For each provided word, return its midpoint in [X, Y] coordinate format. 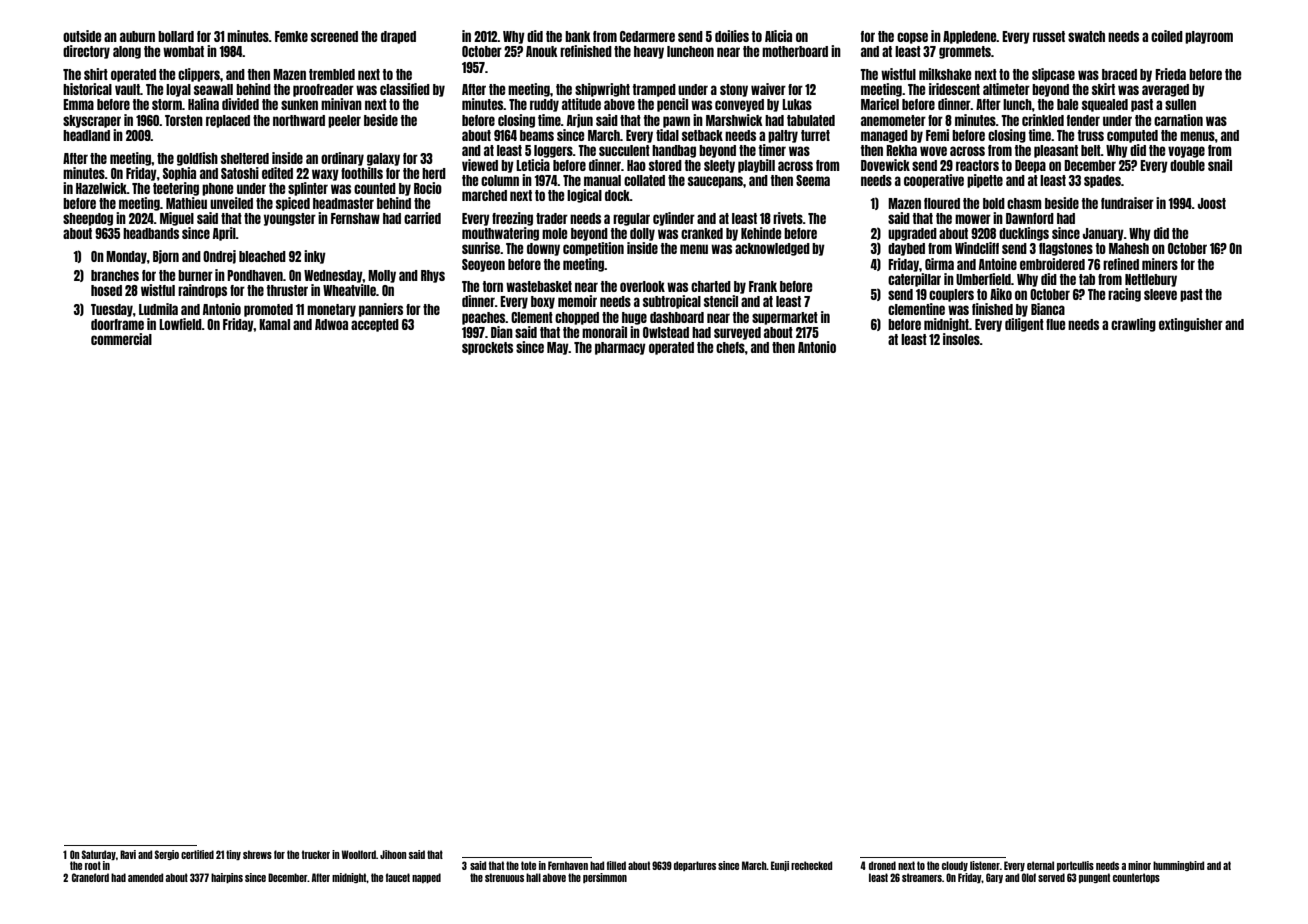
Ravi [128, 854]
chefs [730, 347]
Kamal [274, 324]
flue [1055, 324]
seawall [213, 89]
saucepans [715, 182]
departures [695, 866]
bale [1067, 104]
